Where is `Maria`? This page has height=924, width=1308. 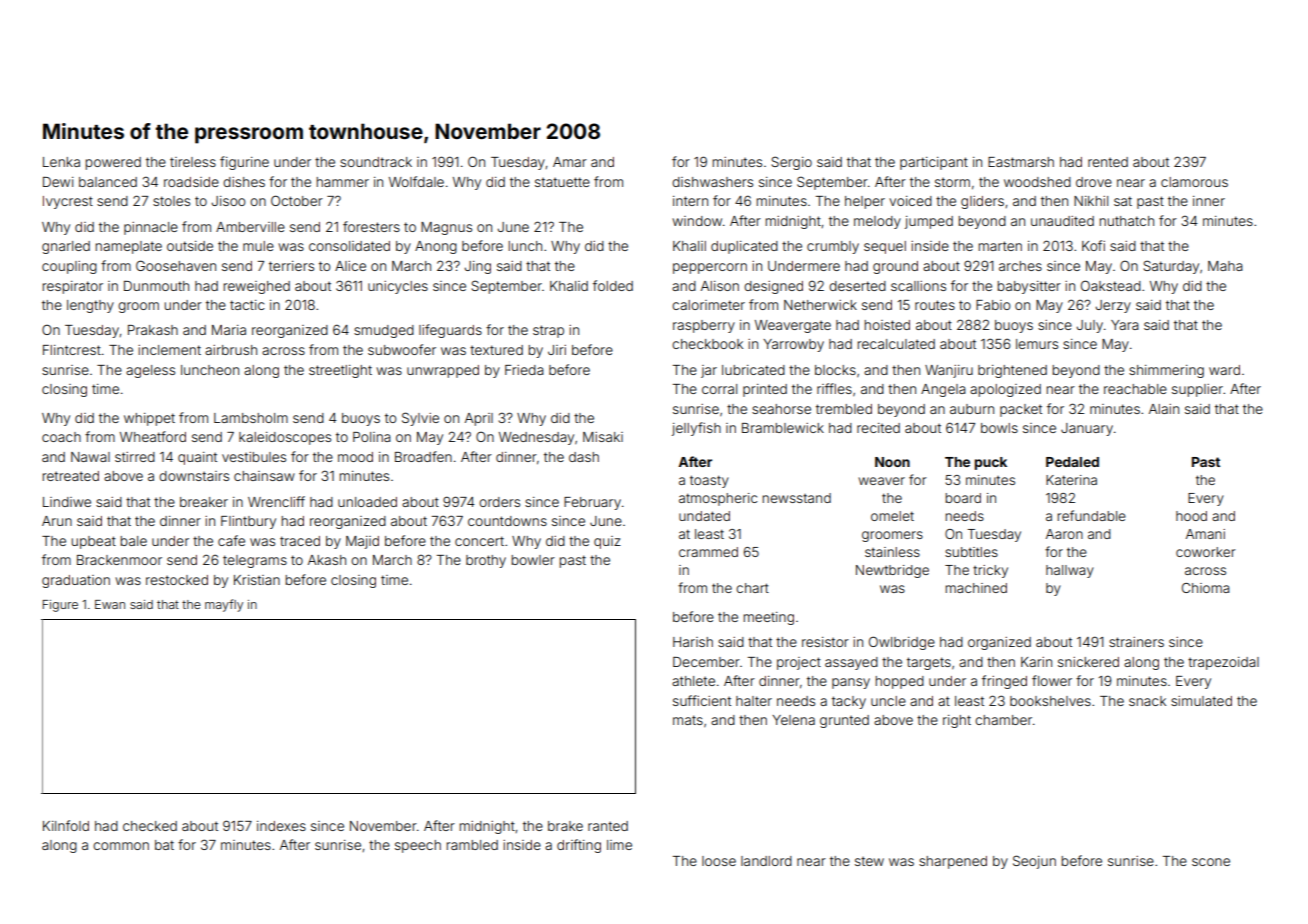 Maria is located at coordinates (229, 330).
